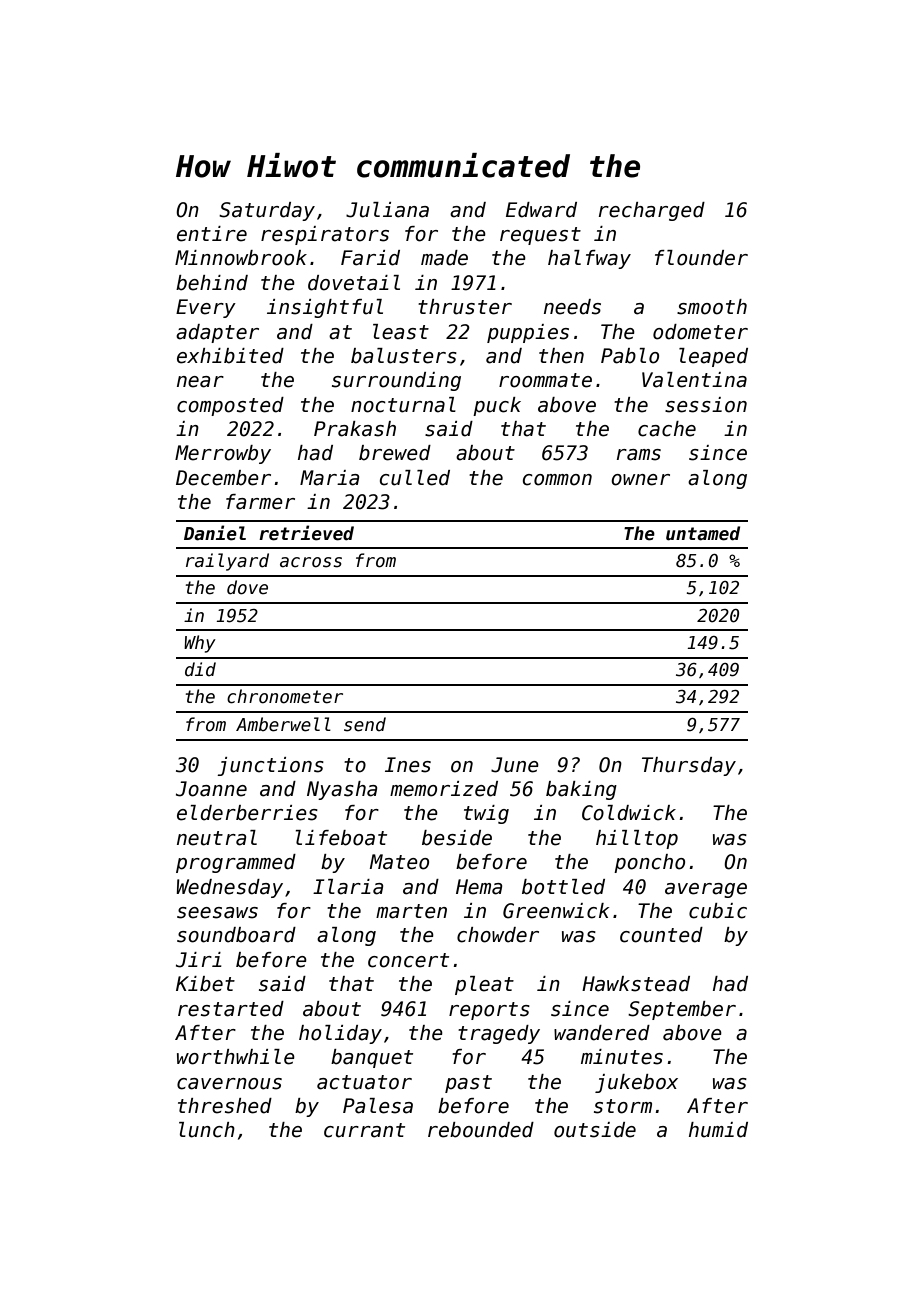 This document has height=1311, width=924. Describe the element at coordinates (444, 258) in the document. I see `made` at that location.
